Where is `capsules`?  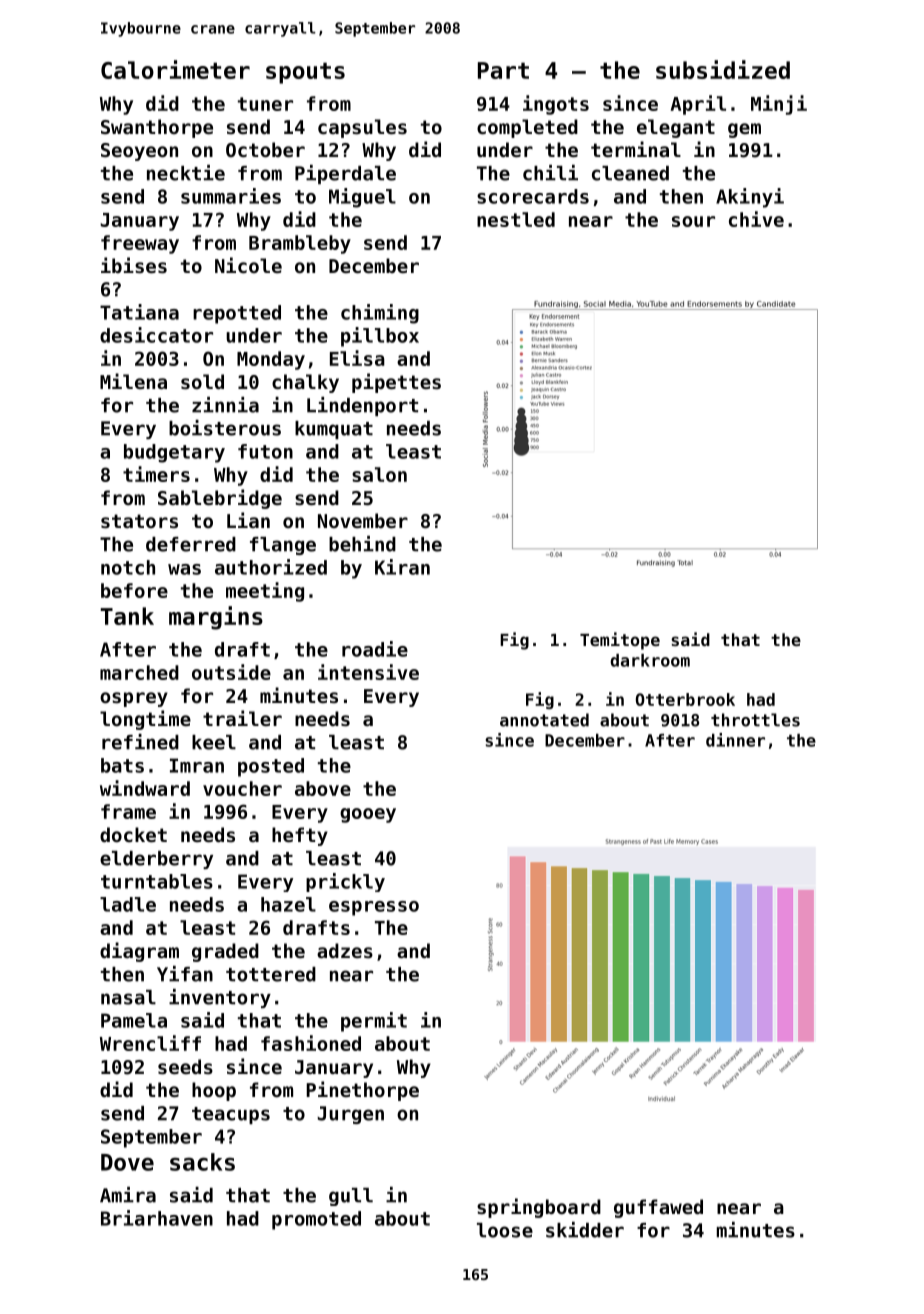
capsules is located at coordinates (362, 128).
